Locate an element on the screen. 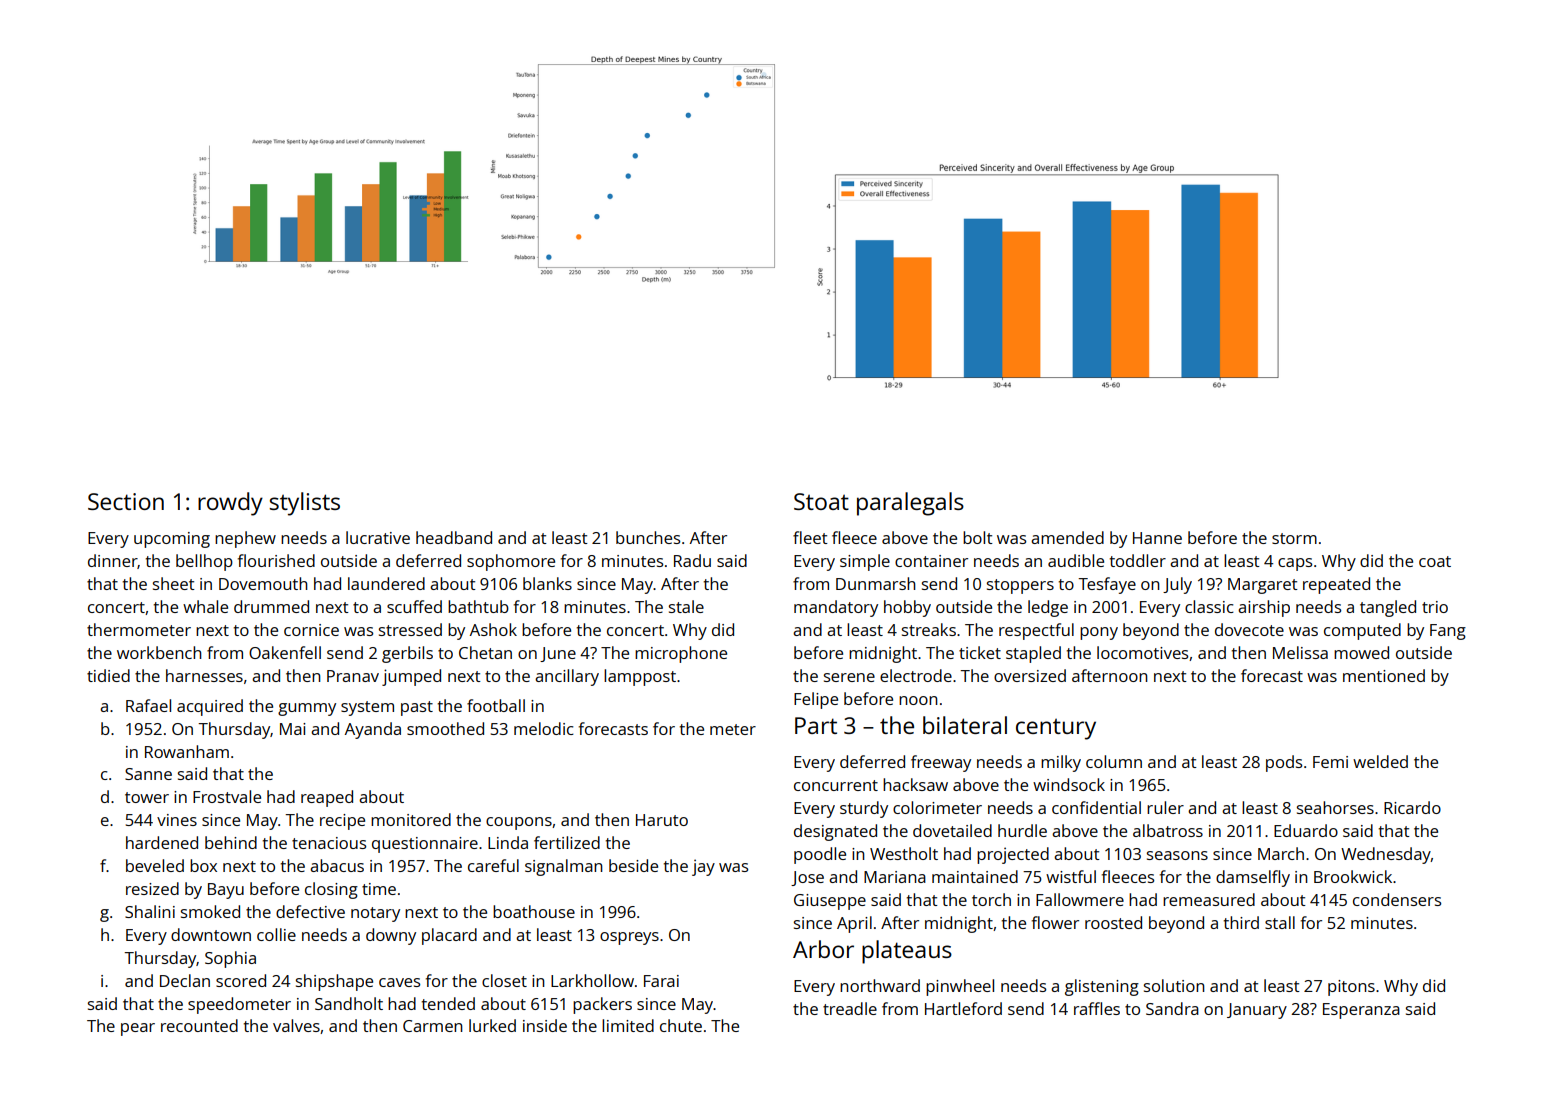 The width and height of the screenshot is (1553, 1098). Sandra is located at coordinates (1172, 1008).
